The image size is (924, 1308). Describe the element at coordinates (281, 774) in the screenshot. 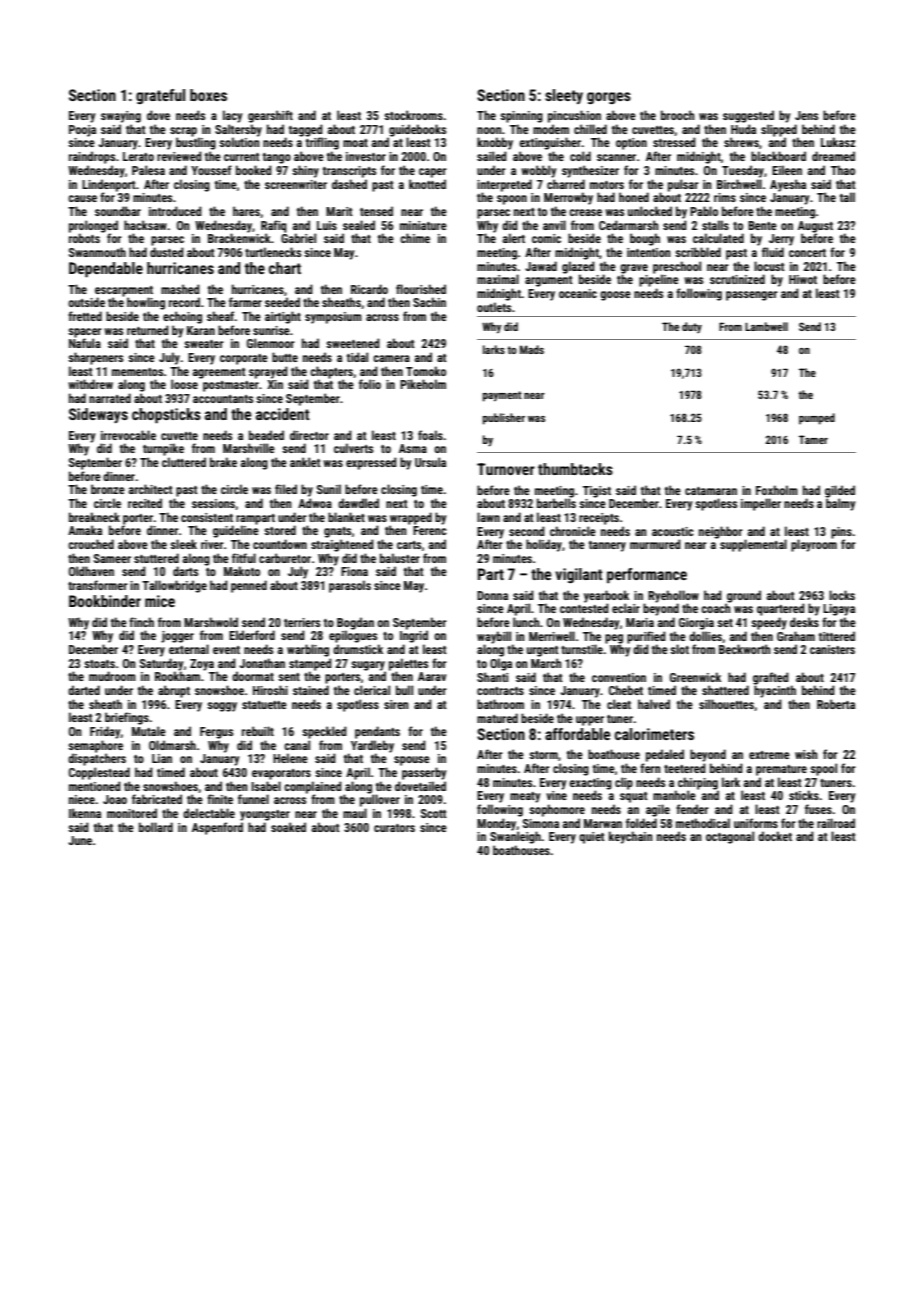

I see `evaporators` at that location.
